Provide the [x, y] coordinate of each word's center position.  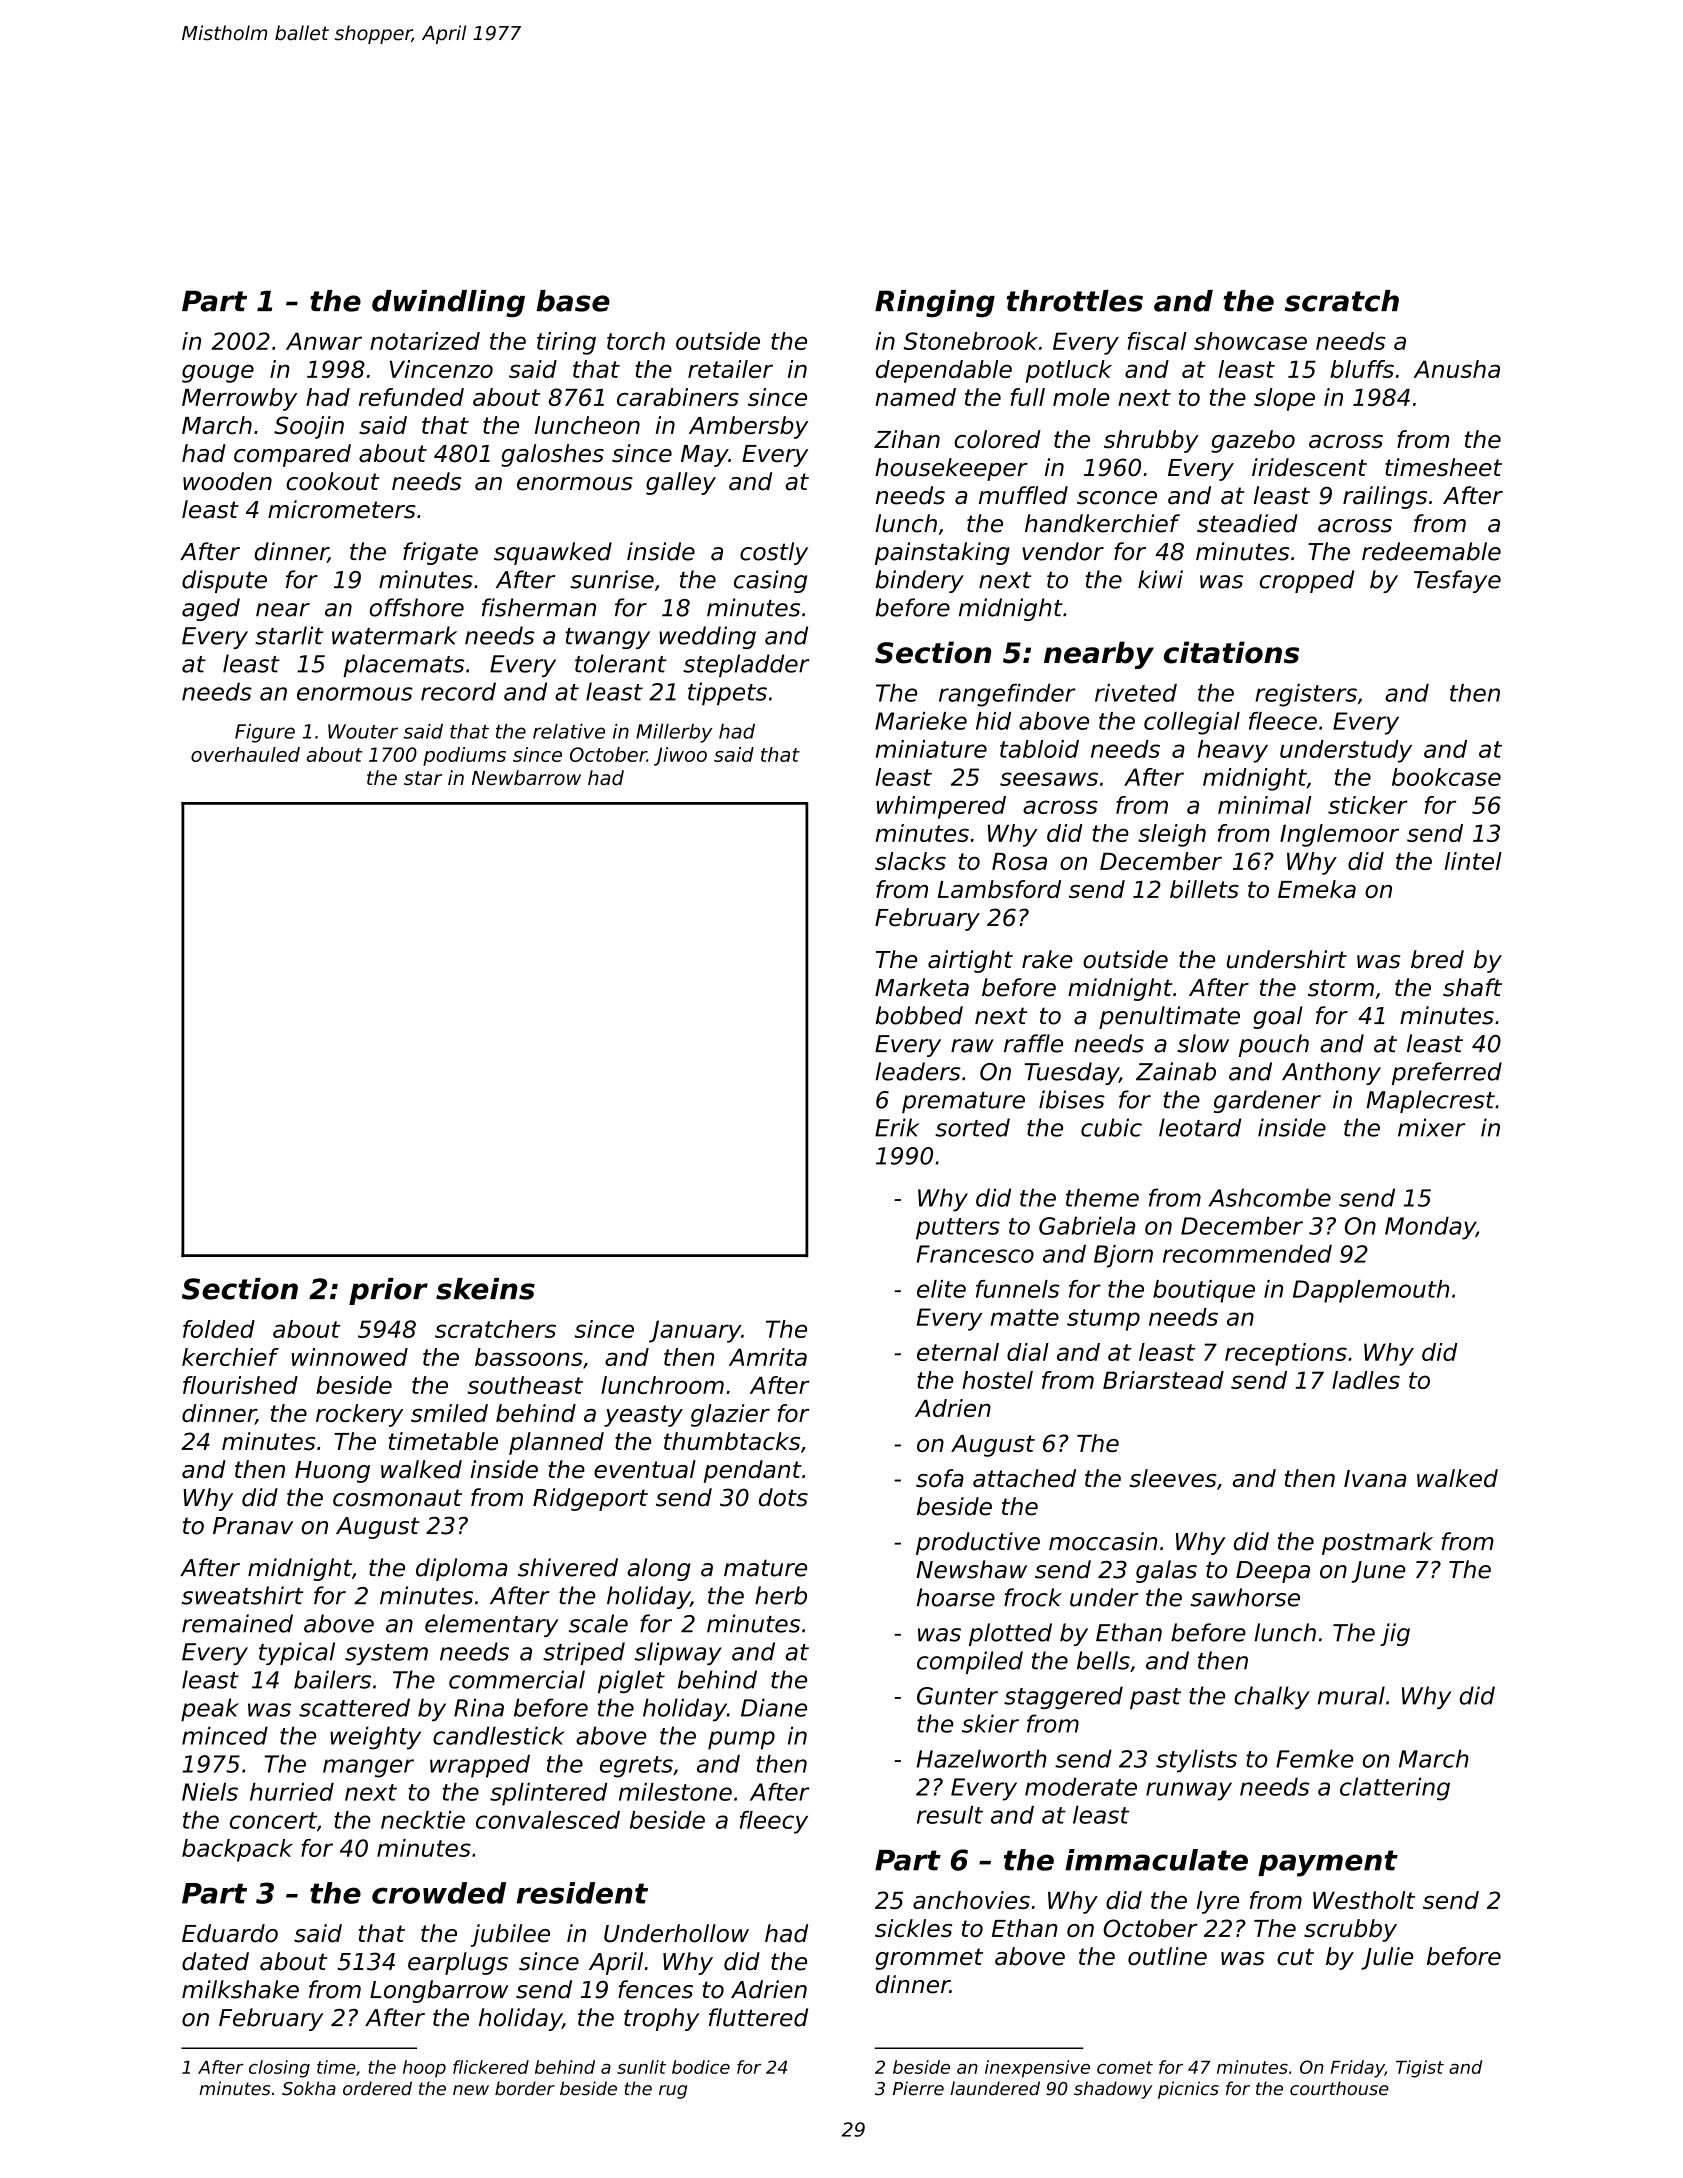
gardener [1267, 1101]
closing [279, 2069]
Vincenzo [441, 369]
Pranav [253, 1526]
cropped [1307, 581]
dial [1028, 1352]
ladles [1366, 1380]
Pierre [918, 2088]
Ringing [935, 303]
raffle [1033, 1043]
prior [388, 1291]
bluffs [1362, 369]
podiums [464, 756]
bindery [920, 581]
